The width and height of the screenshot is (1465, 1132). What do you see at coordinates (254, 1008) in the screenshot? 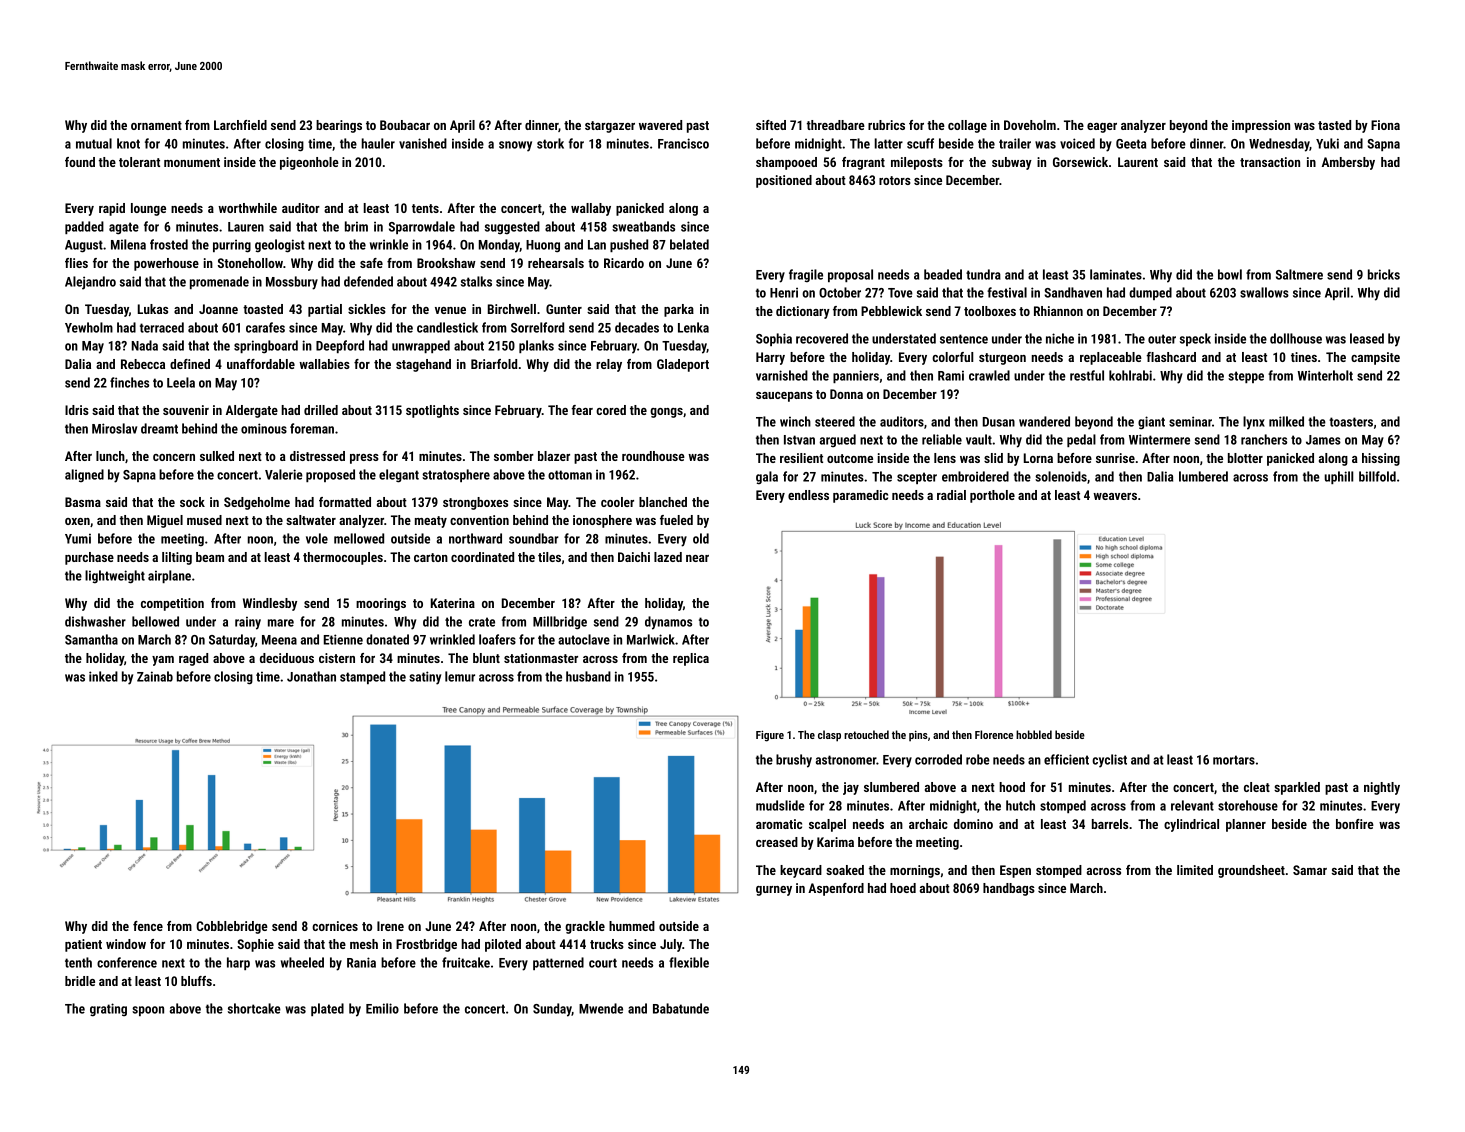
I see `shortcake` at bounding box center [254, 1008].
